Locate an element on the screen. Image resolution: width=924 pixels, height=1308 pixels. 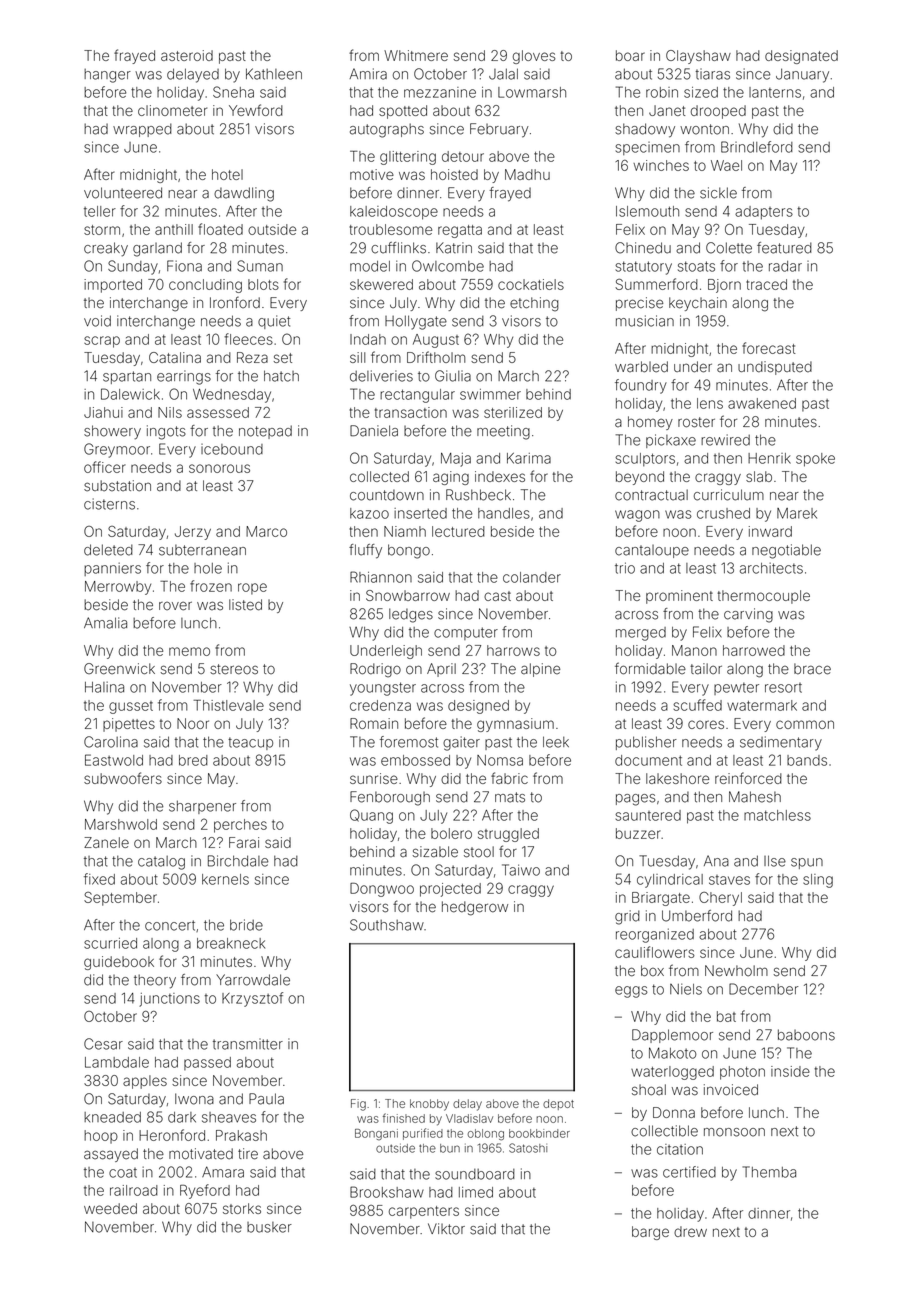
Wednesday is located at coordinates (232, 396).
